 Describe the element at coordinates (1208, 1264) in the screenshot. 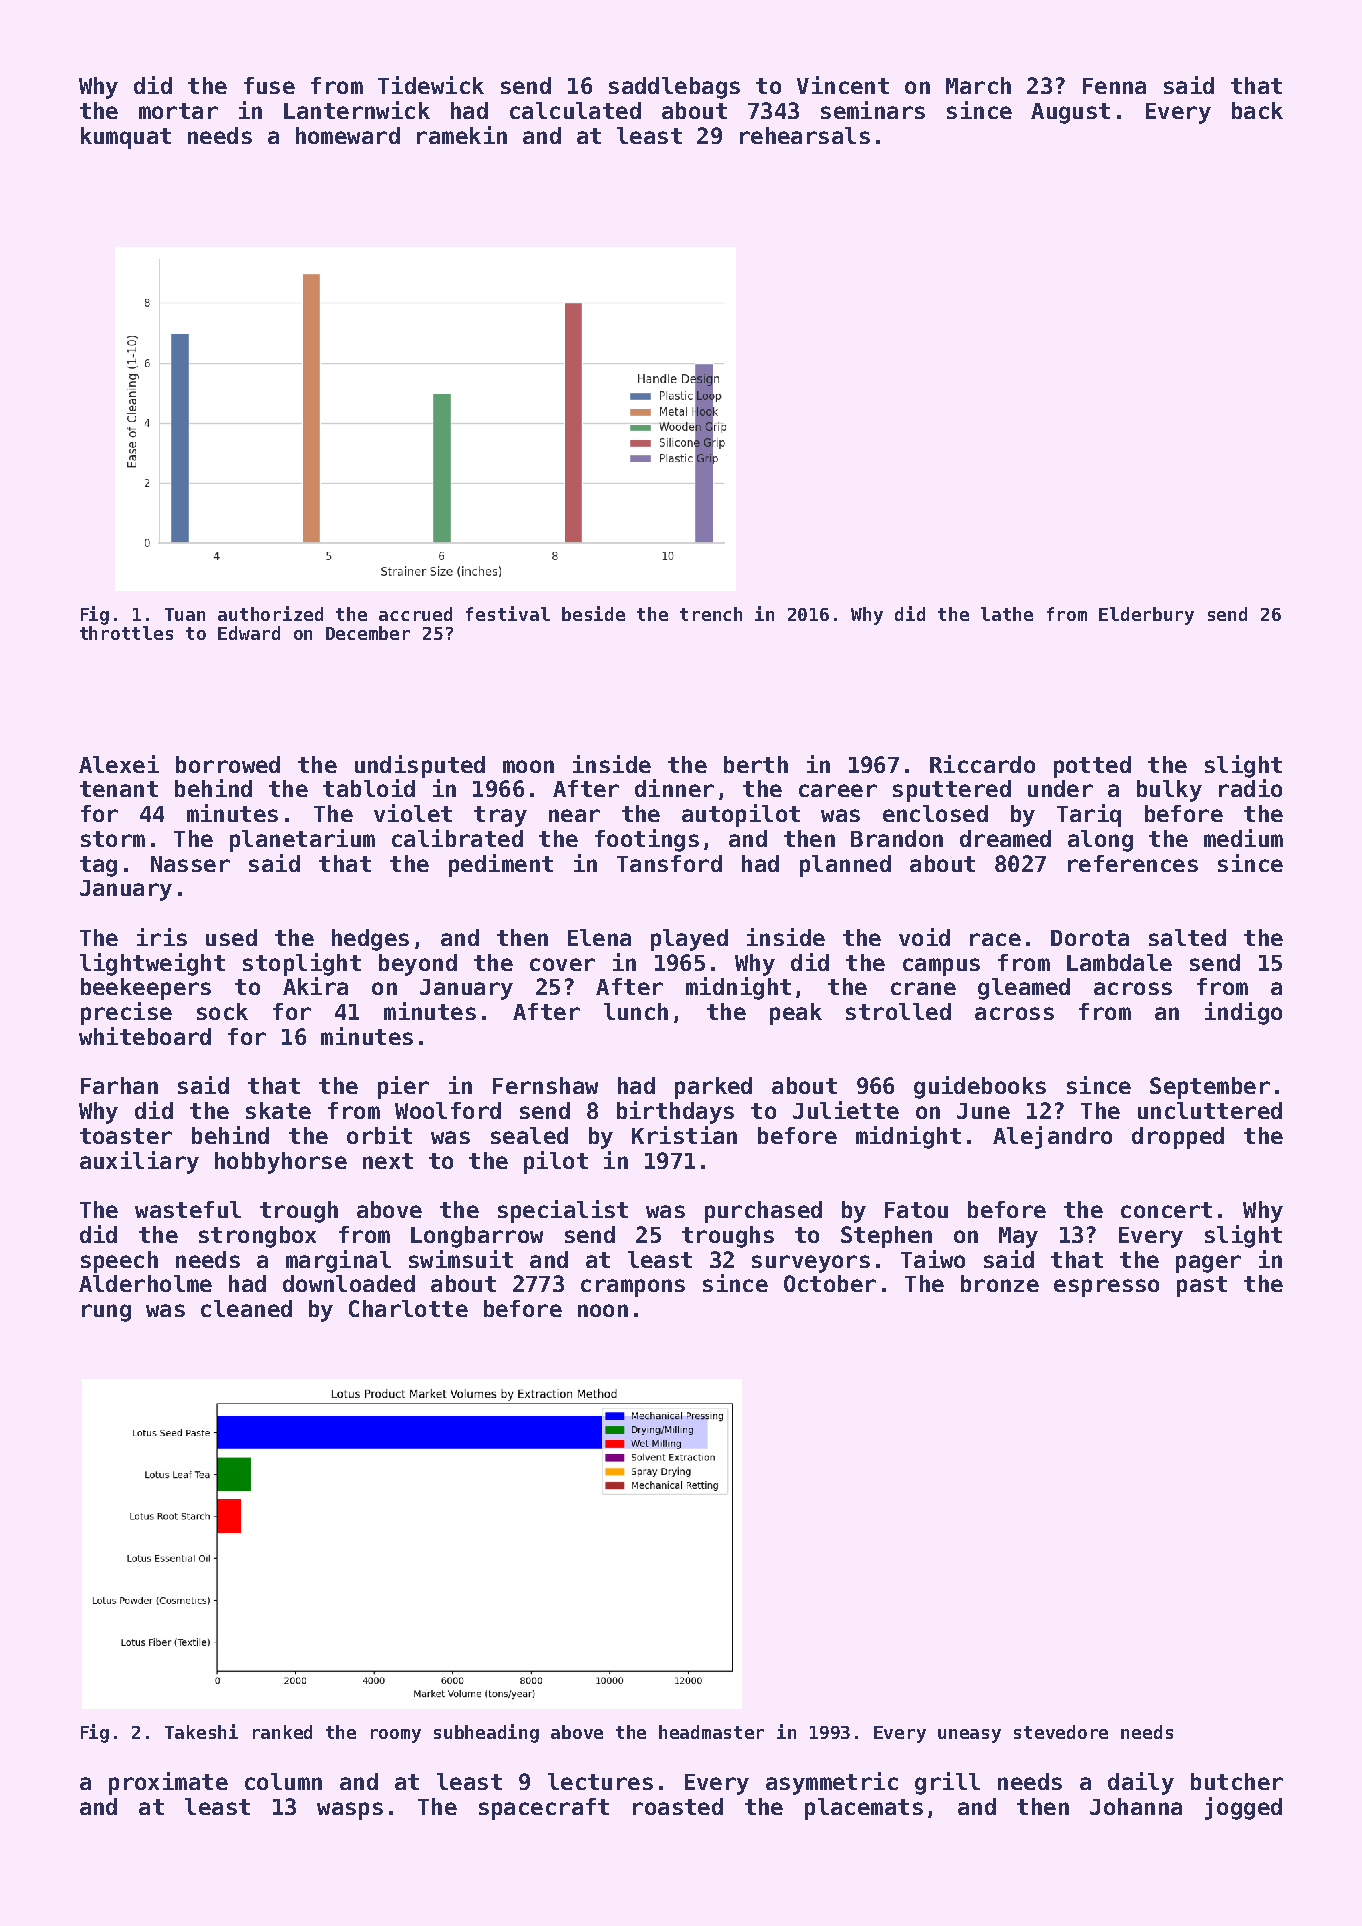

I see `pager` at that location.
